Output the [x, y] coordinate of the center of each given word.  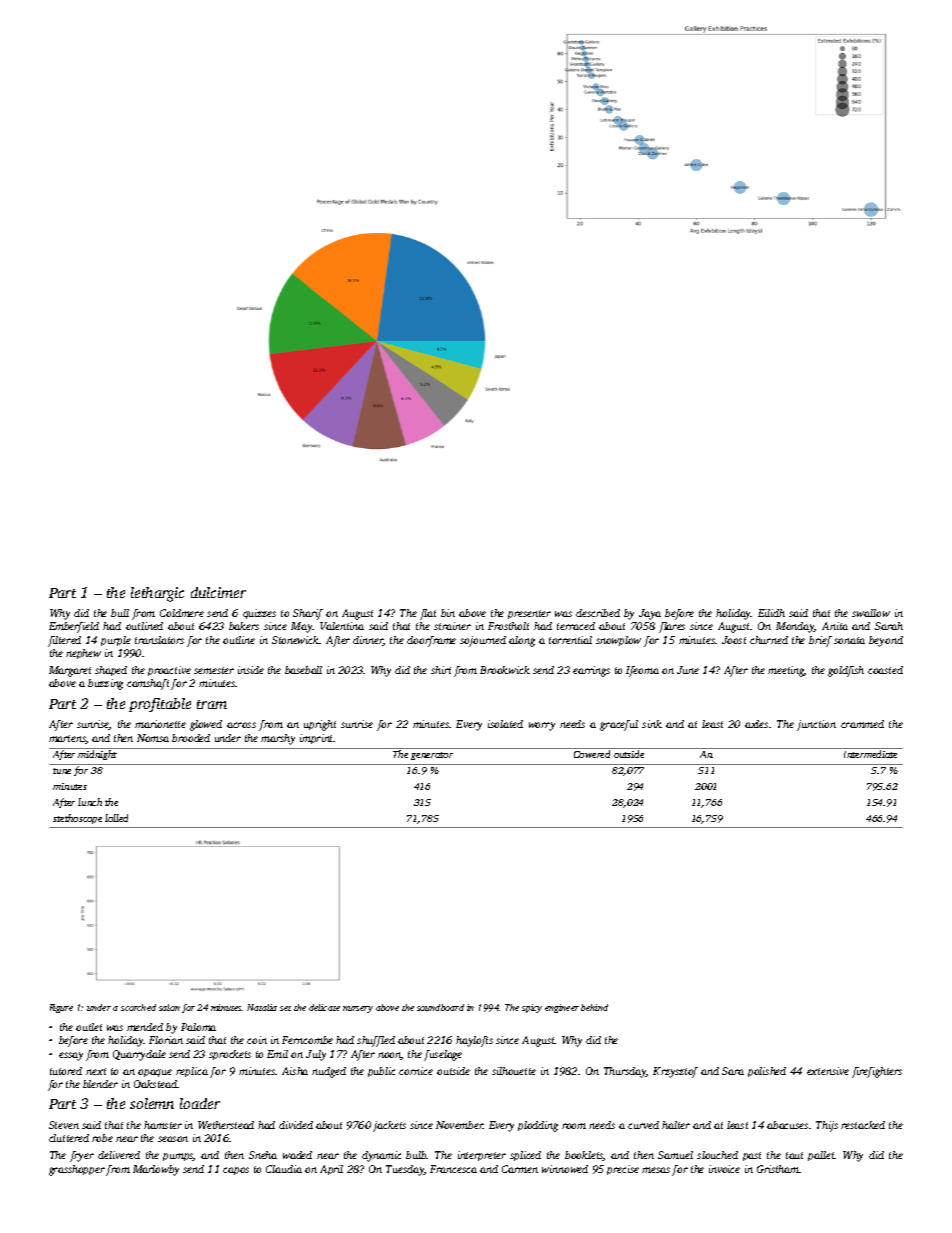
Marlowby [156, 1170]
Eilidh [771, 613]
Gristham [778, 1169]
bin [448, 613]
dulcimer [218, 592]
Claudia [284, 1169]
